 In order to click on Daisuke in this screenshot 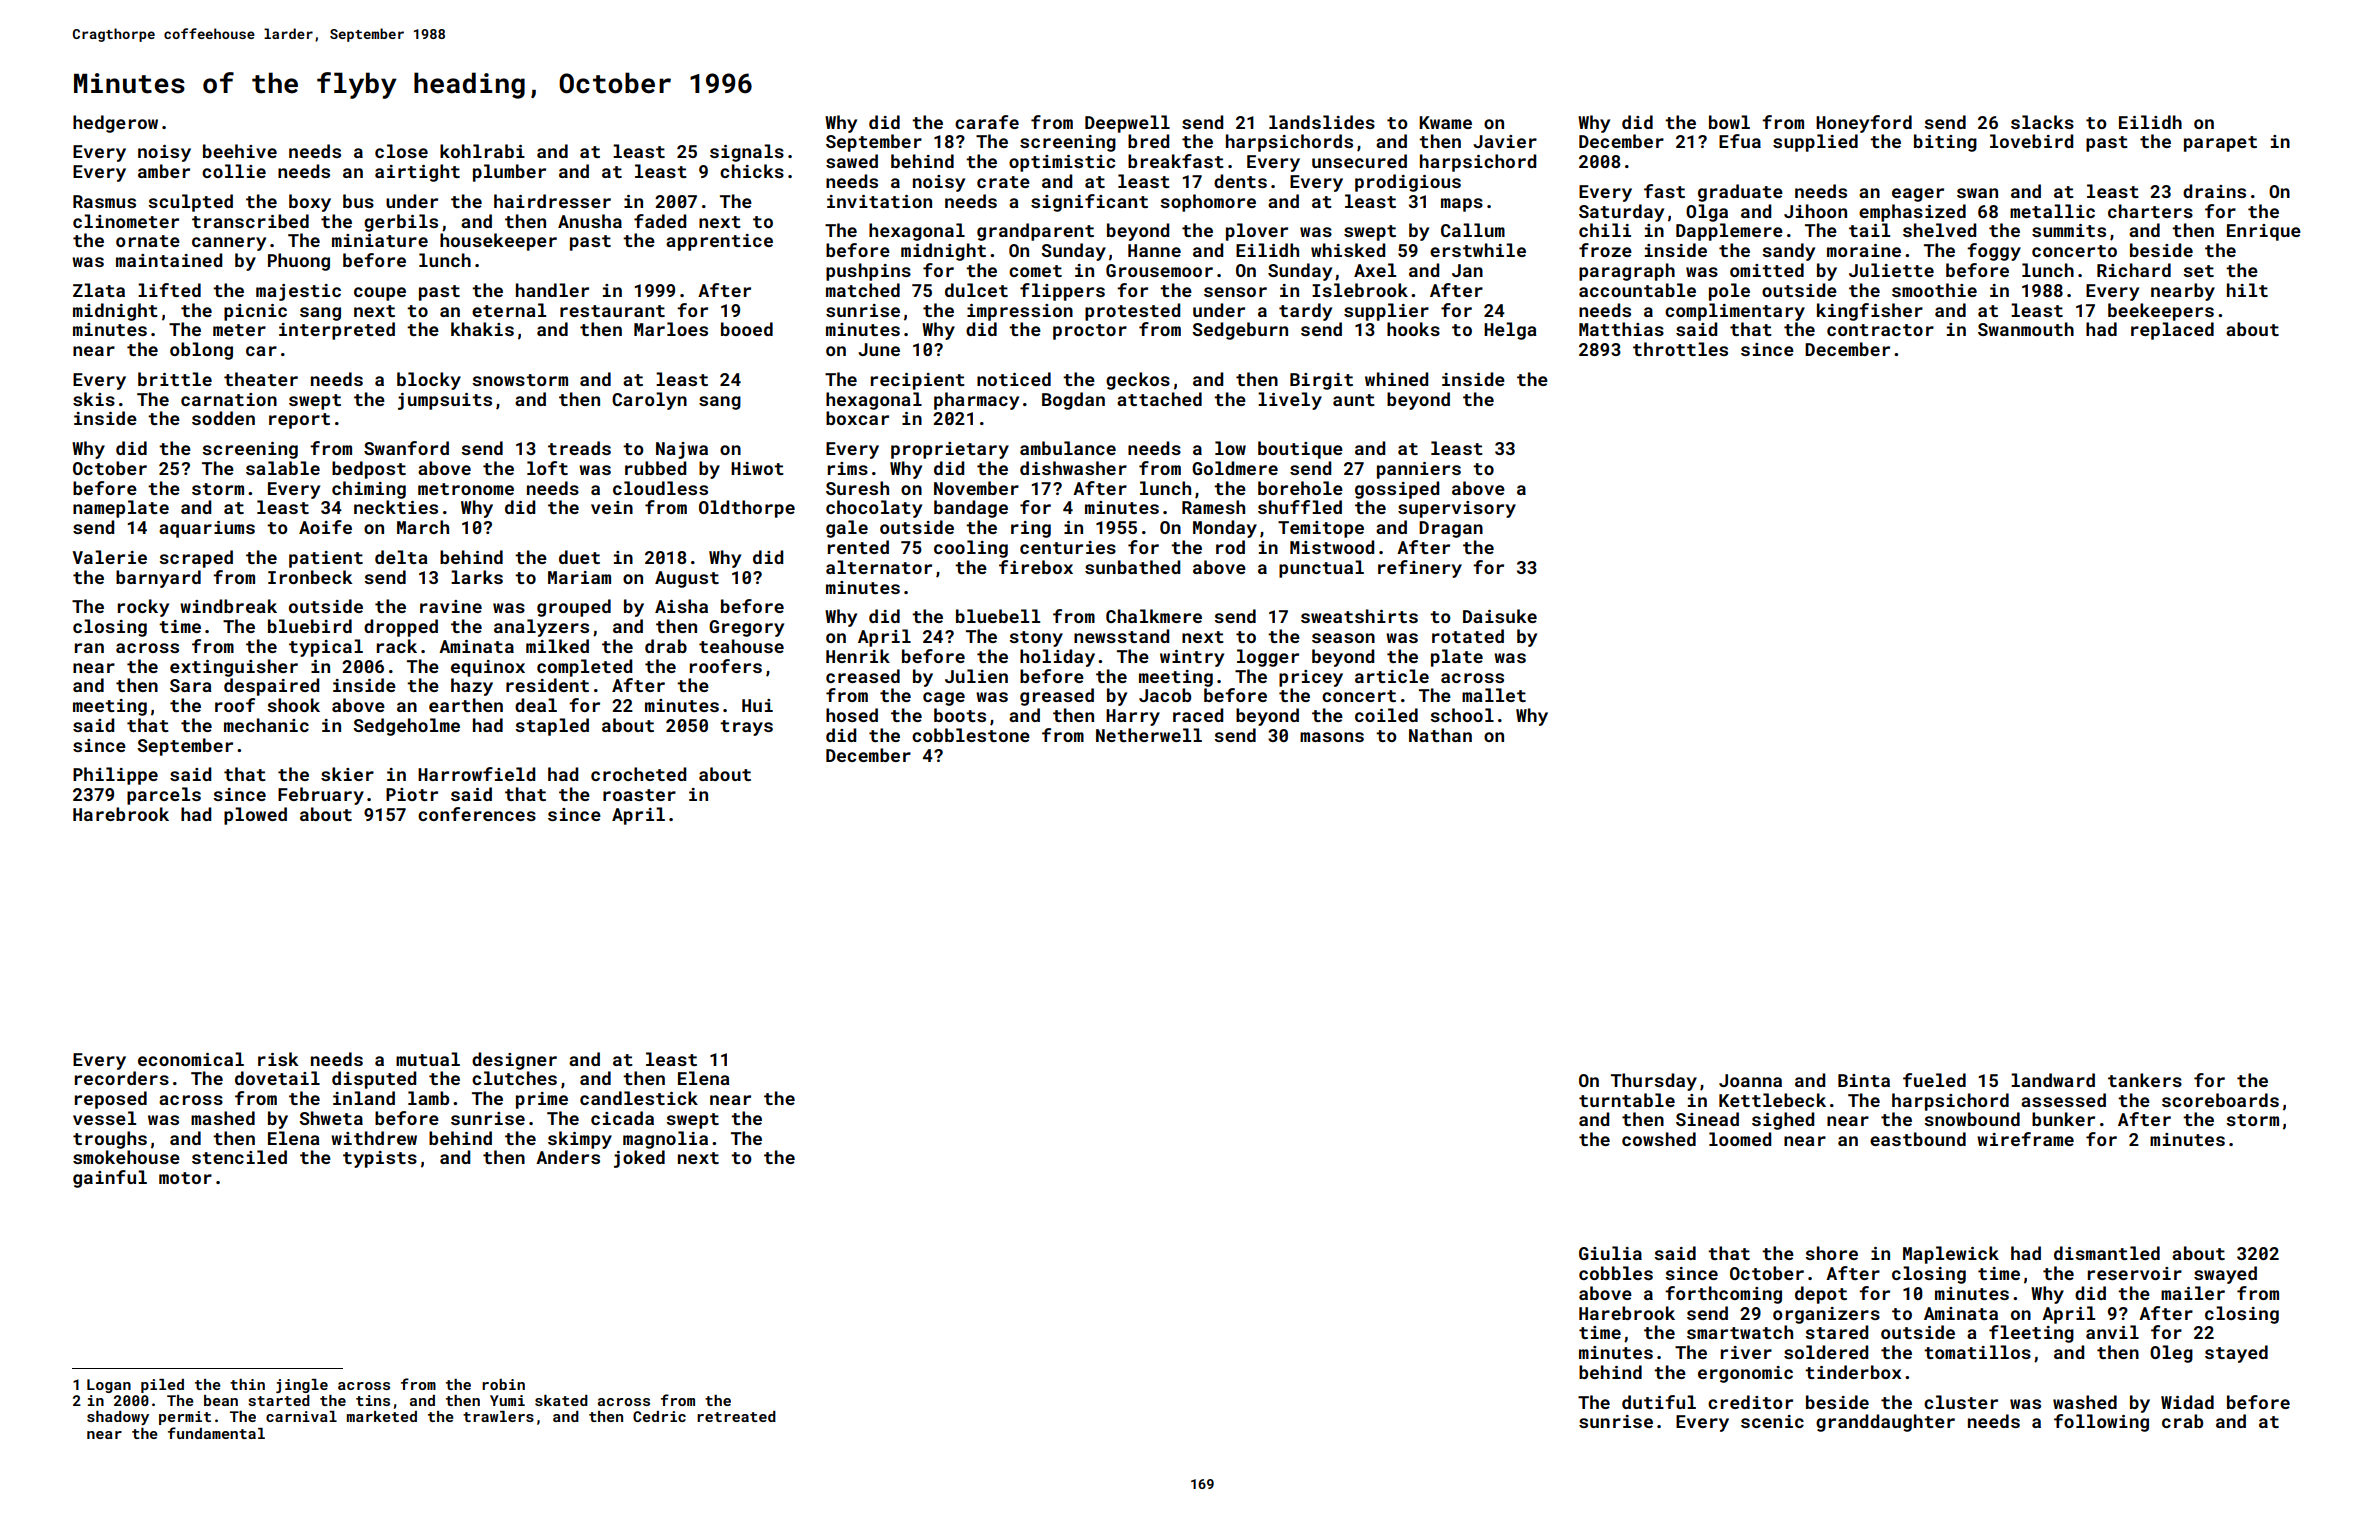, I will do `click(1500, 616)`.
